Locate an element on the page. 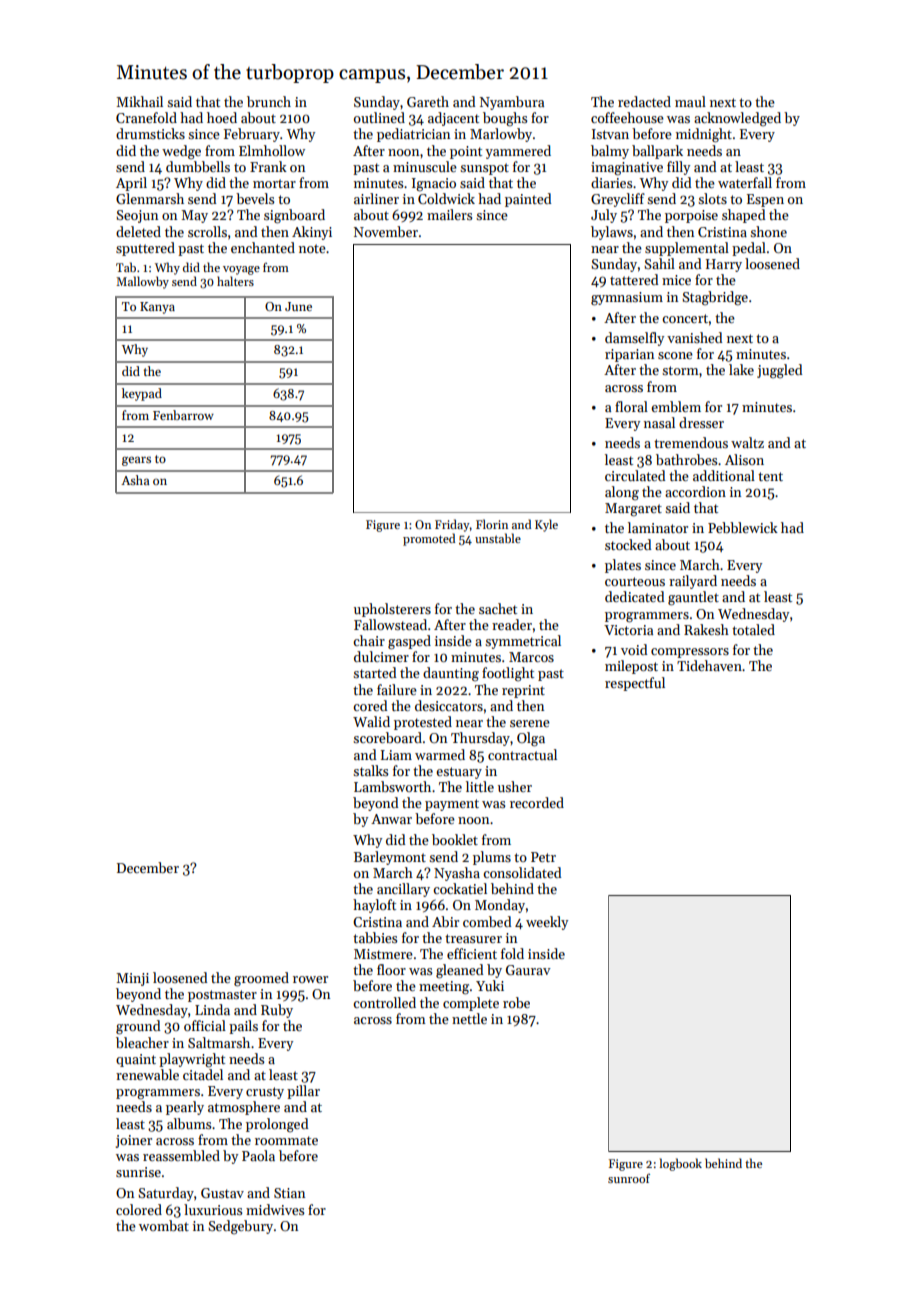 The height and width of the page is (1308, 924). totaled is located at coordinates (753, 629).
